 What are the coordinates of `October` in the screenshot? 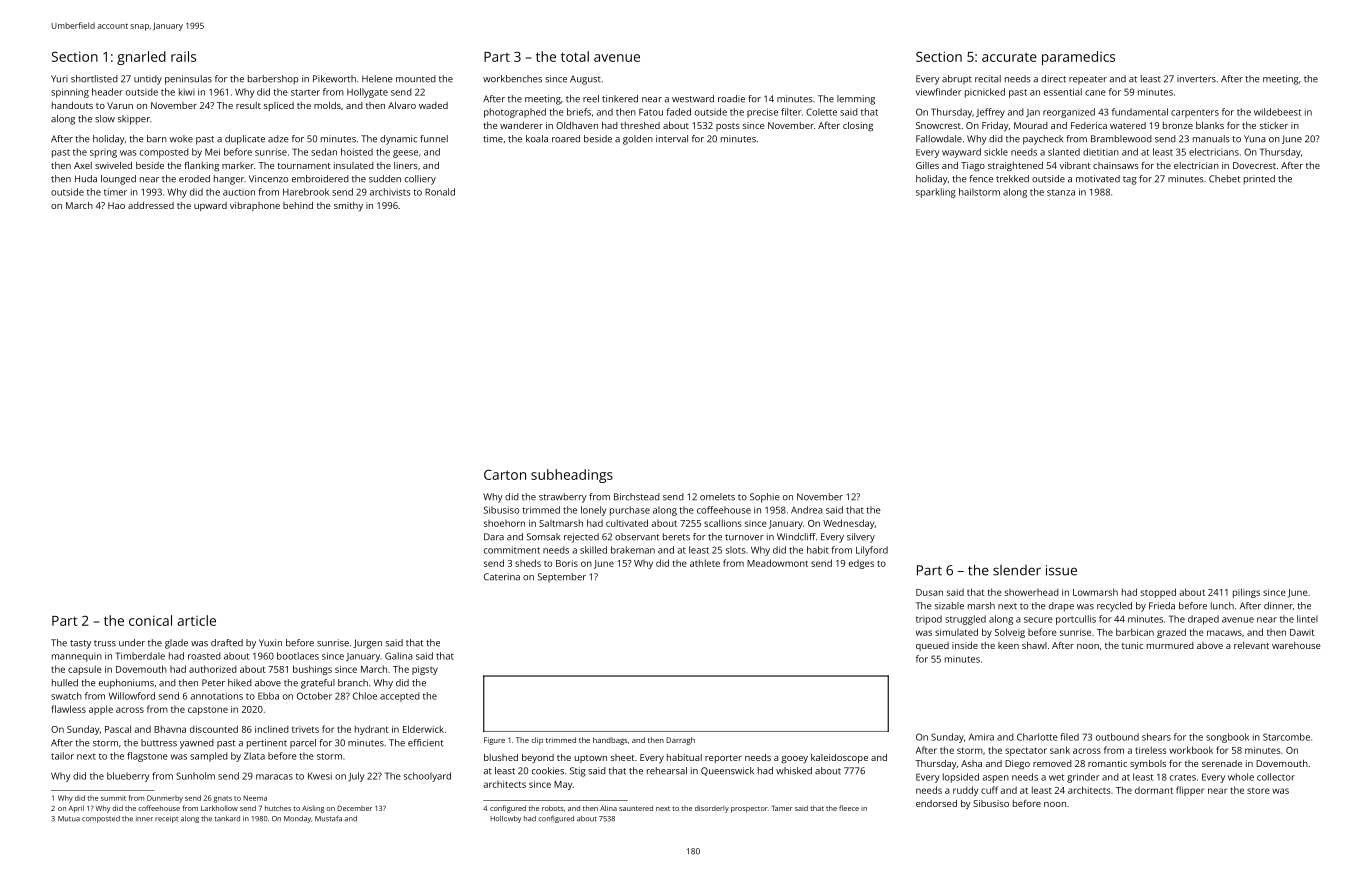 It's located at (314, 696).
